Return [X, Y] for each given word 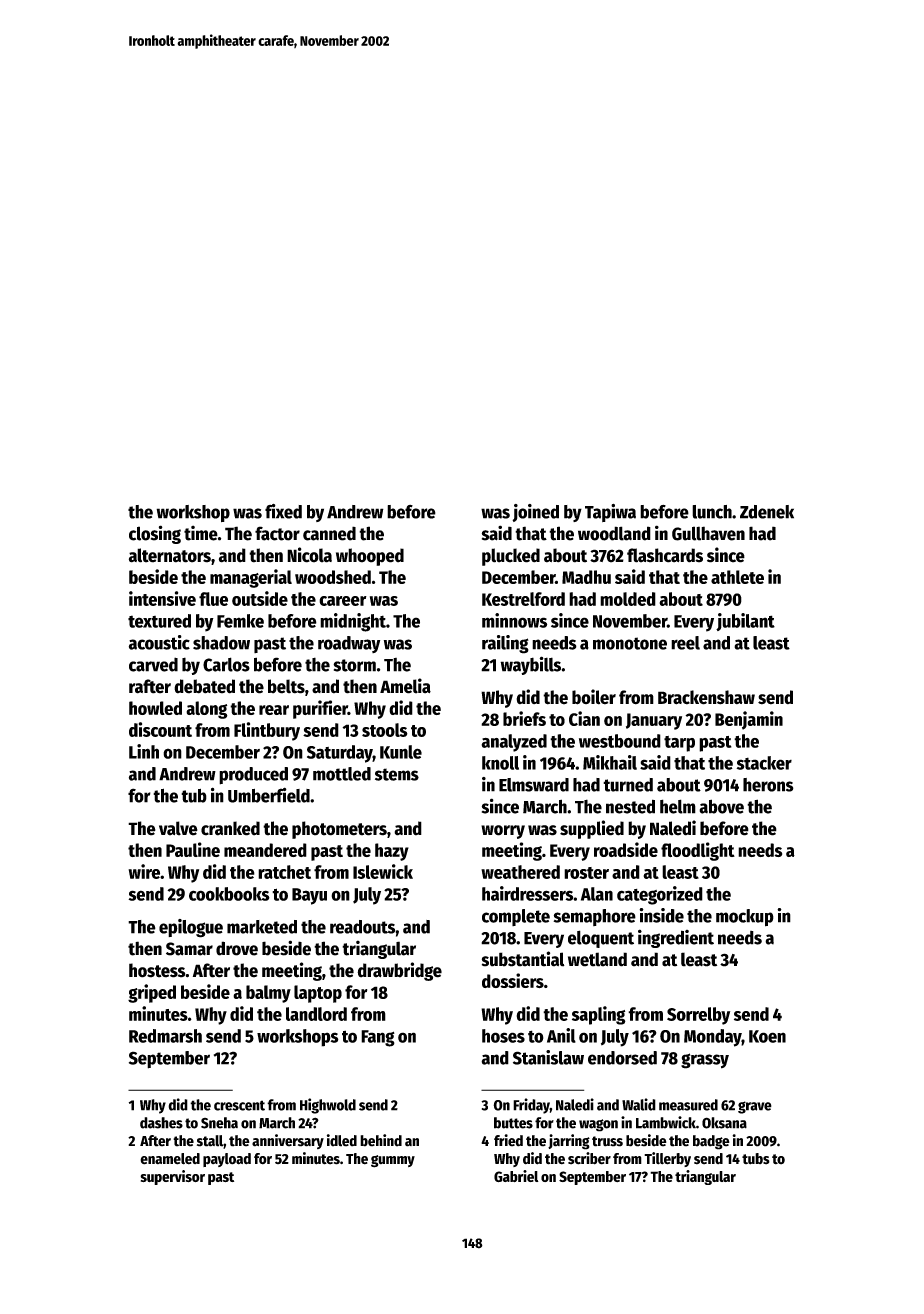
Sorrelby [698, 1016]
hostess [157, 970]
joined [535, 513]
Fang [378, 1038]
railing [505, 644]
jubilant [745, 622]
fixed [283, 511]
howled [155, 708]
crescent [239, 1105]
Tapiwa [610, 513]
